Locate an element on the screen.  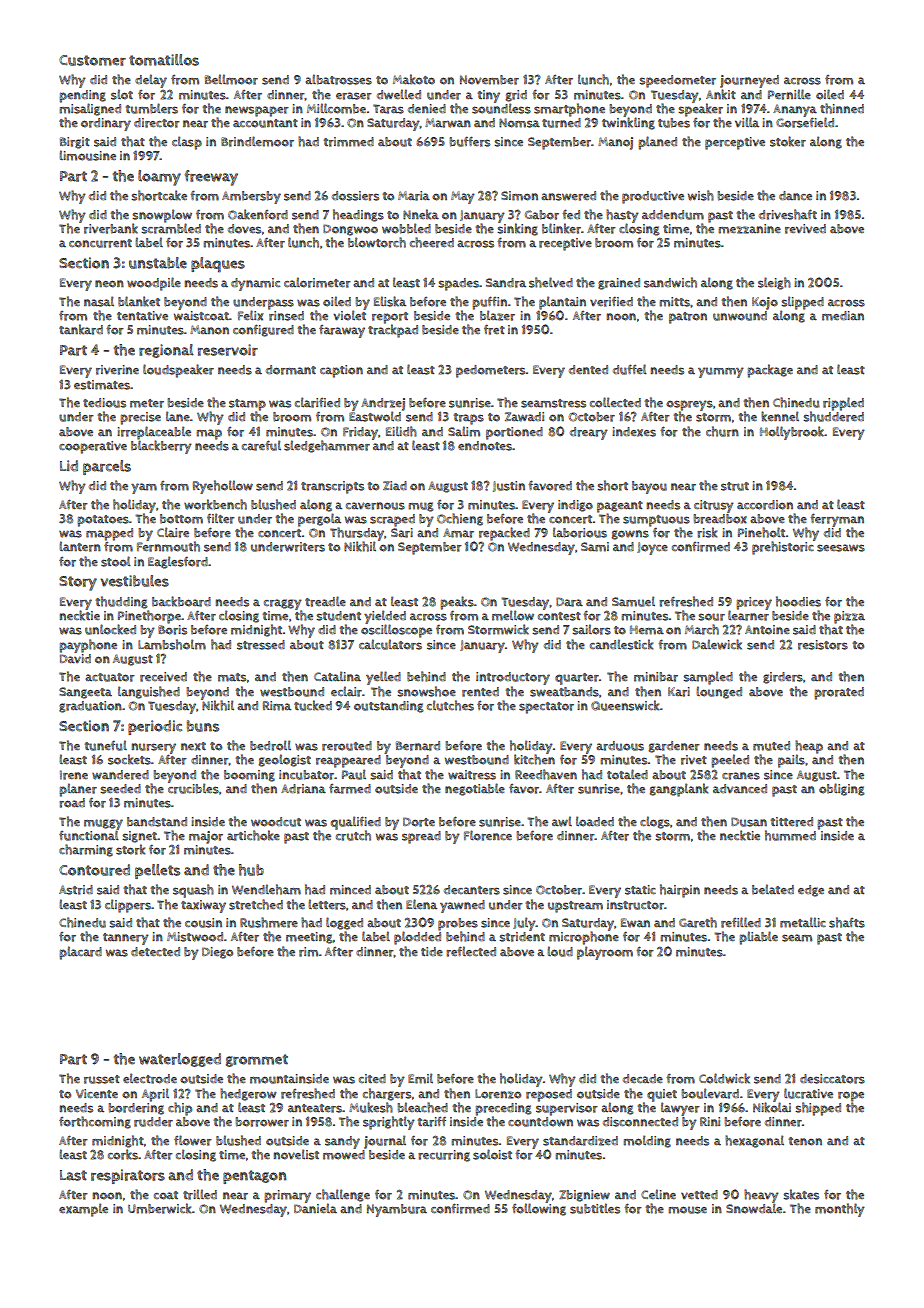
regional is located at coordinates (166, 351).
